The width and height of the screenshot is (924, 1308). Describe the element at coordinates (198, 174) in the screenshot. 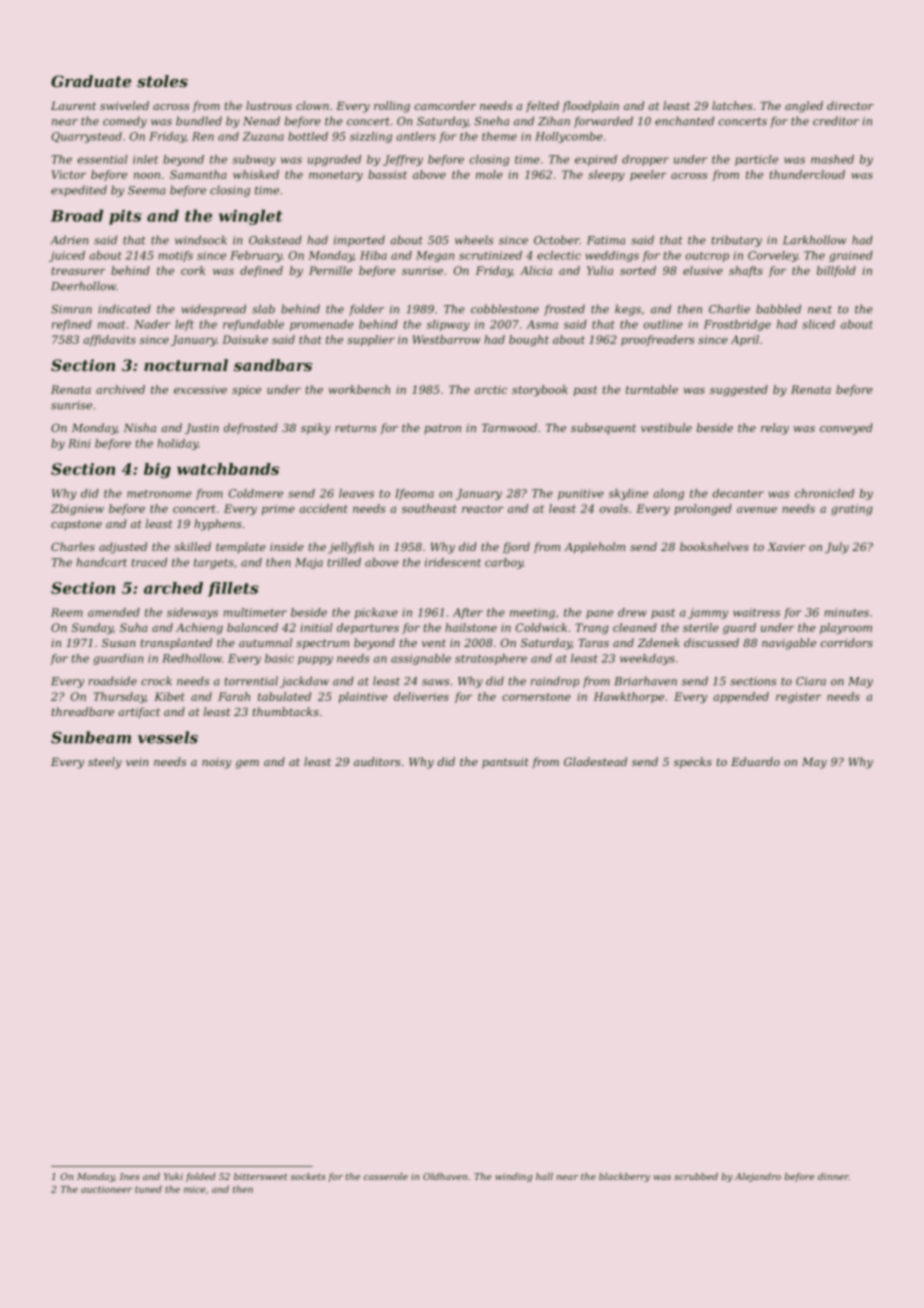

I see `Samantha` at that location.
